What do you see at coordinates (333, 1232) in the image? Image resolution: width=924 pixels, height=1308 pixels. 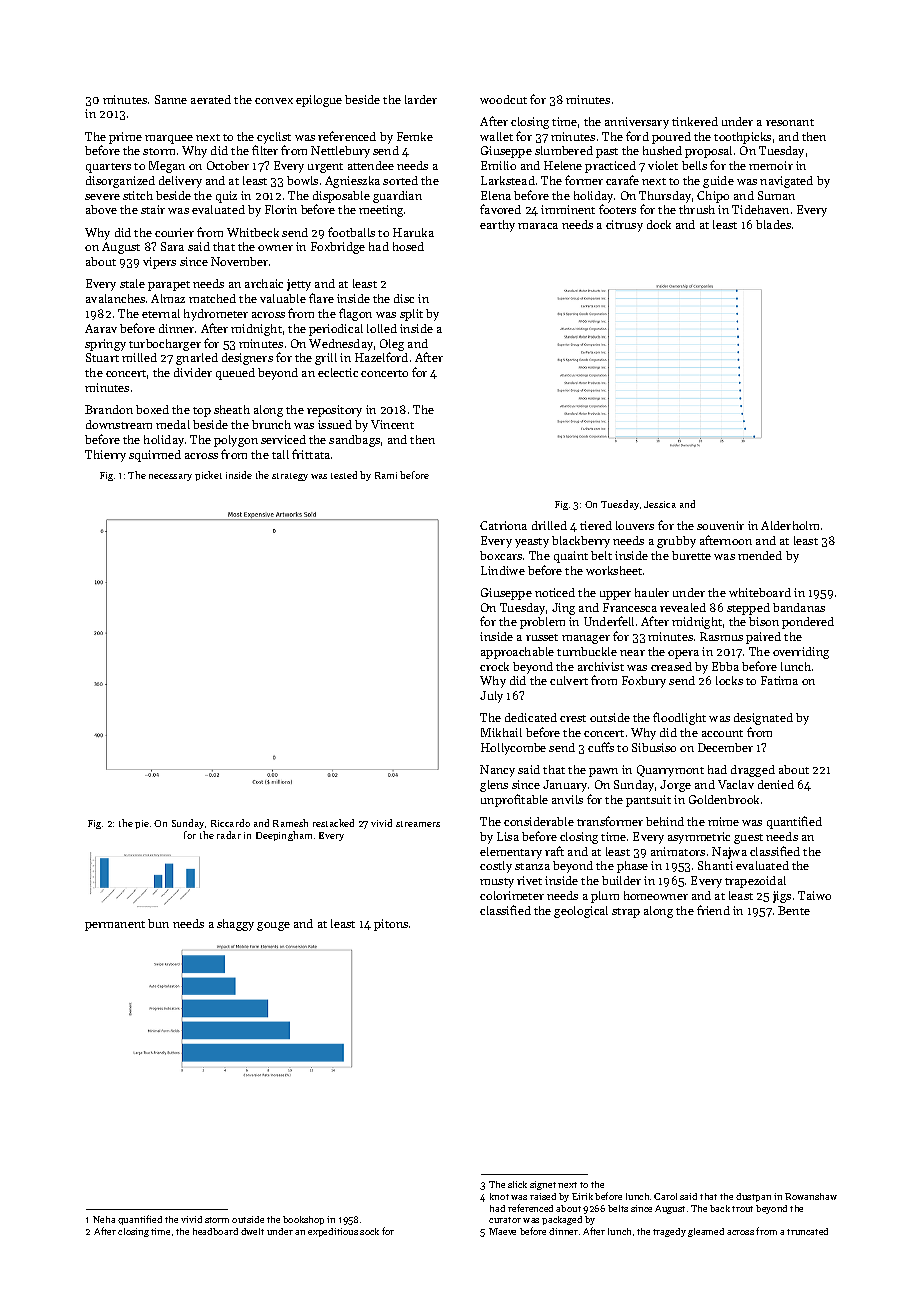 I see `expeditious` at bounding box center [333, 1232].
